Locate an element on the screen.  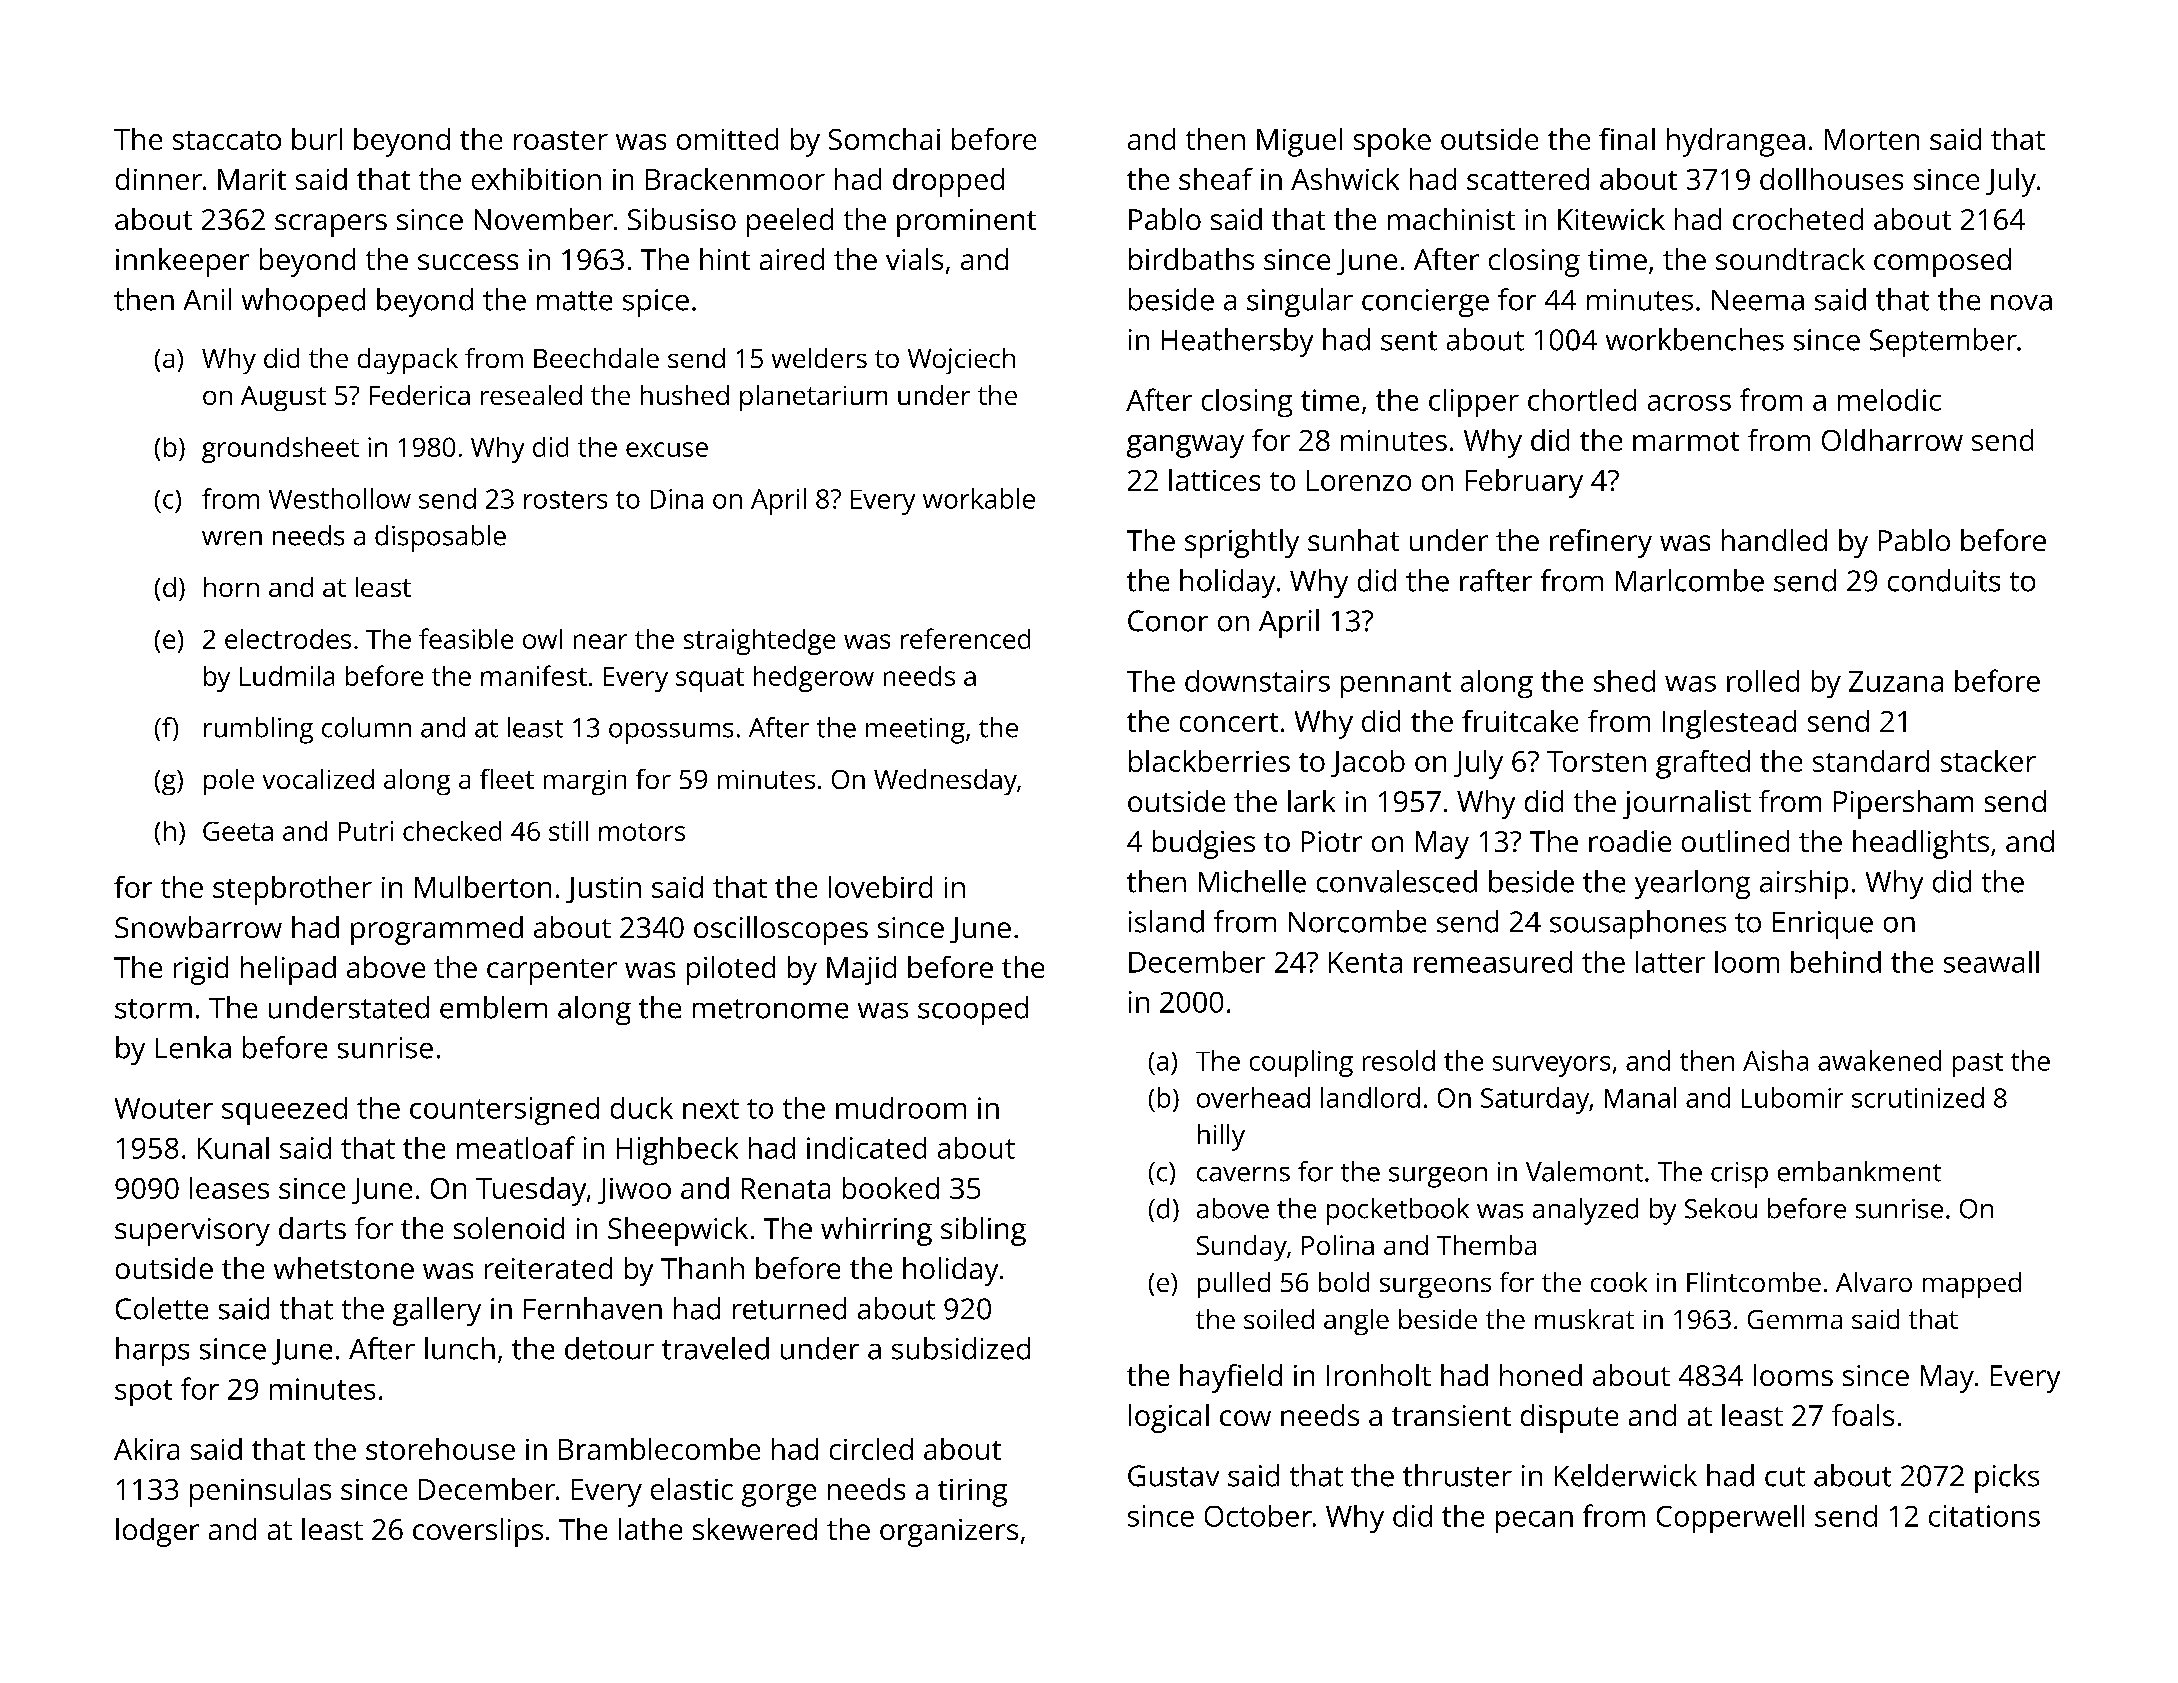
lodger is located at coordinates (157, 1532).
